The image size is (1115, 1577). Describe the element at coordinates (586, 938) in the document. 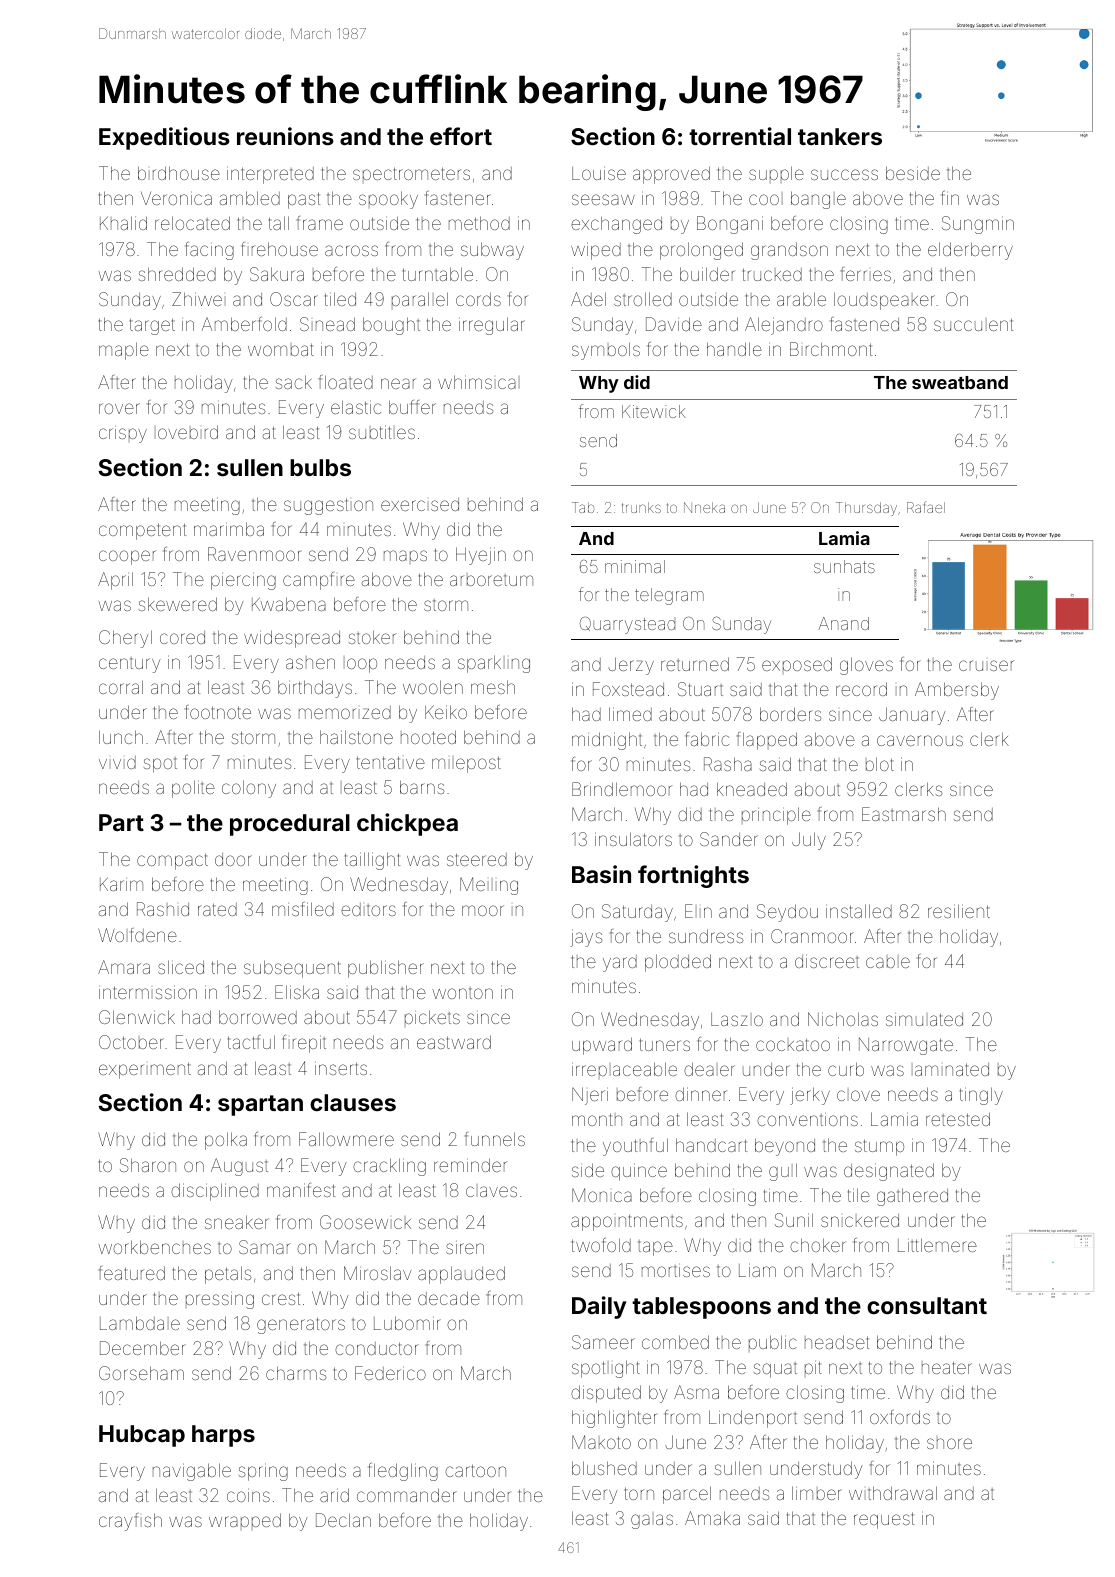

I see `jays` at that location.
